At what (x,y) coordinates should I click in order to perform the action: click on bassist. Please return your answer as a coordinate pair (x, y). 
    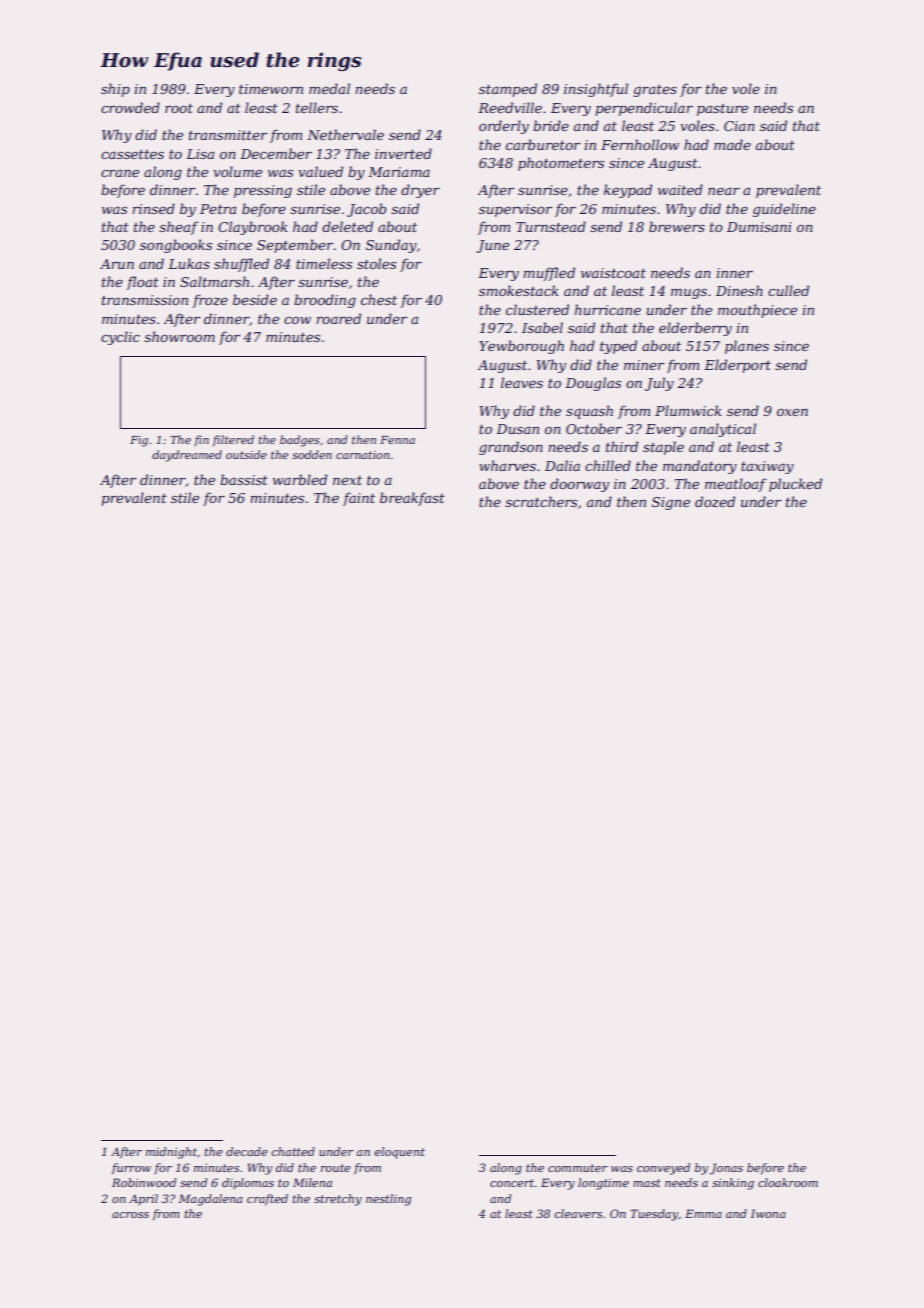
    Looking at the image, I should click on (244, 479).
